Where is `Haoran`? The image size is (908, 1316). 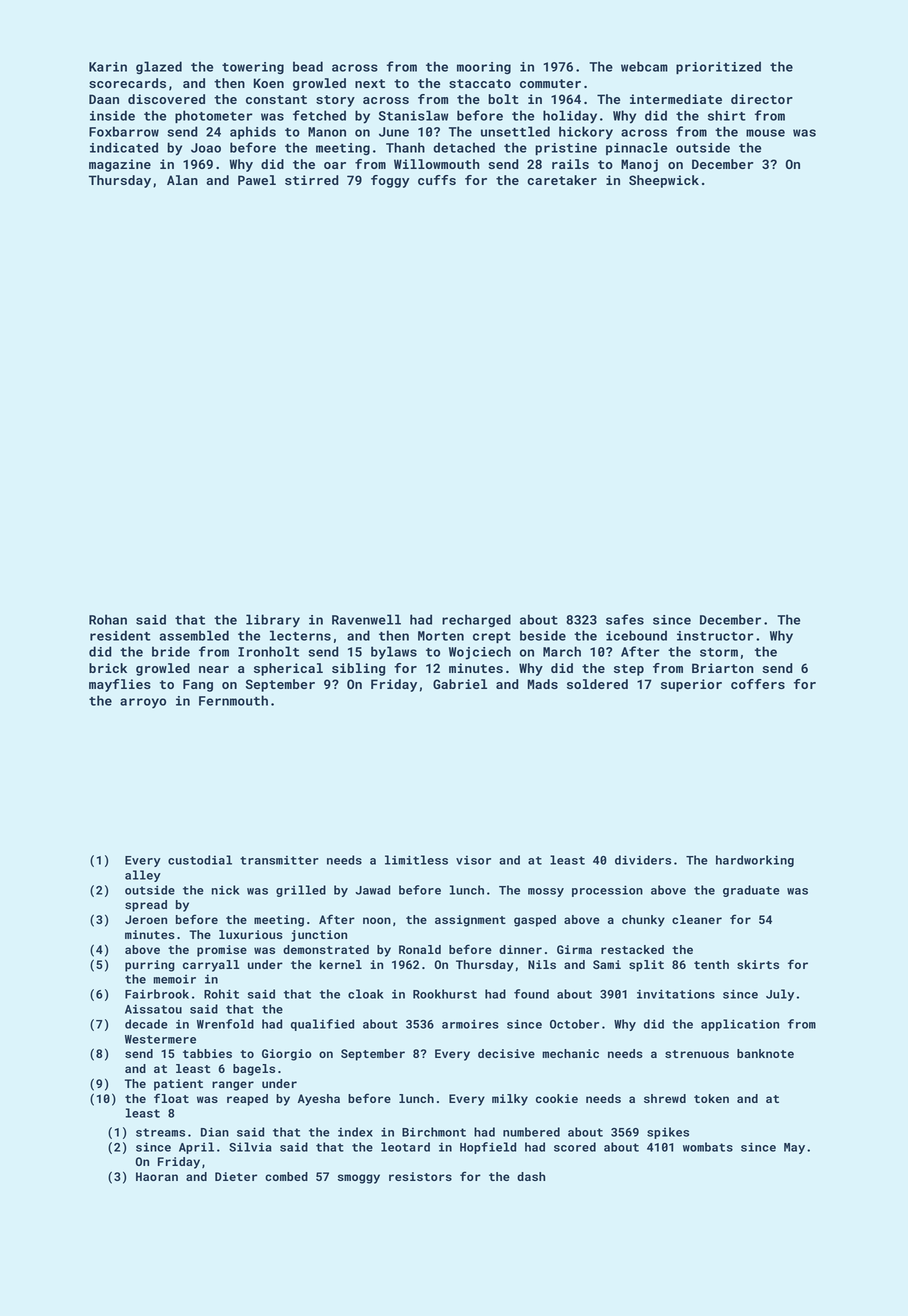 Haoran is located at coordinates (157, 1176).
